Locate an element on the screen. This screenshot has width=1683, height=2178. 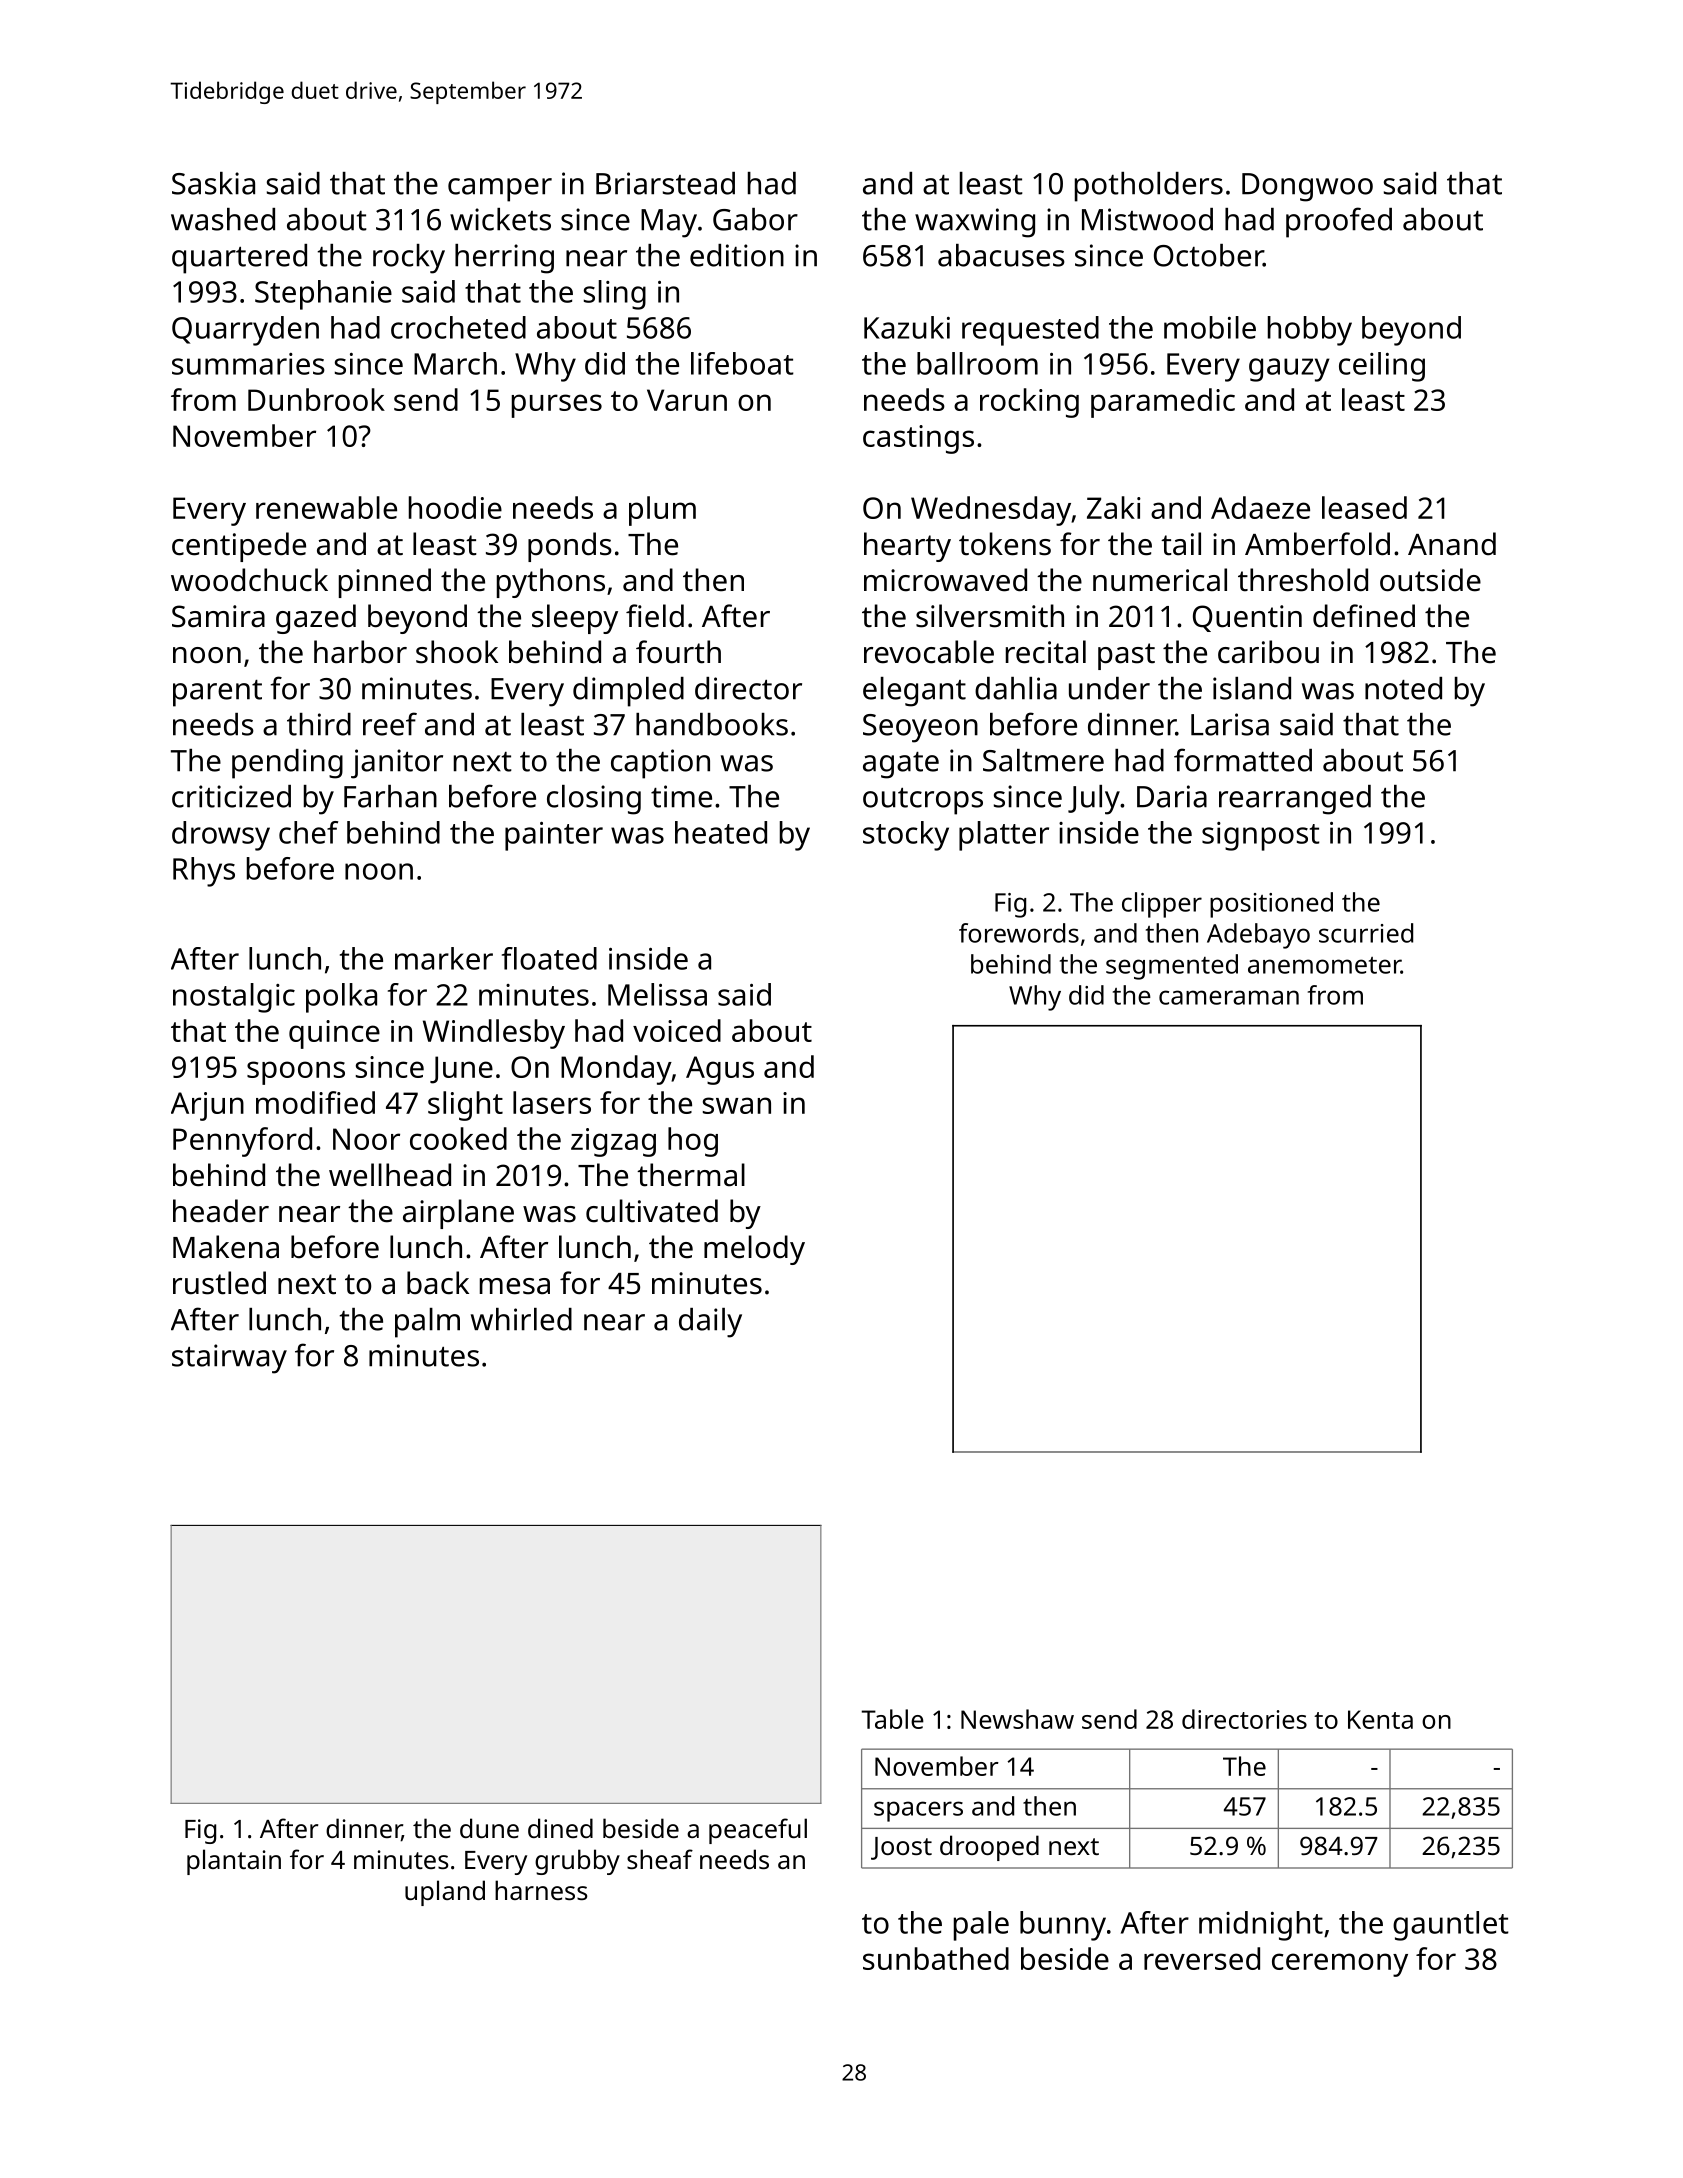
summaries is located at coordinates (248, 364).
